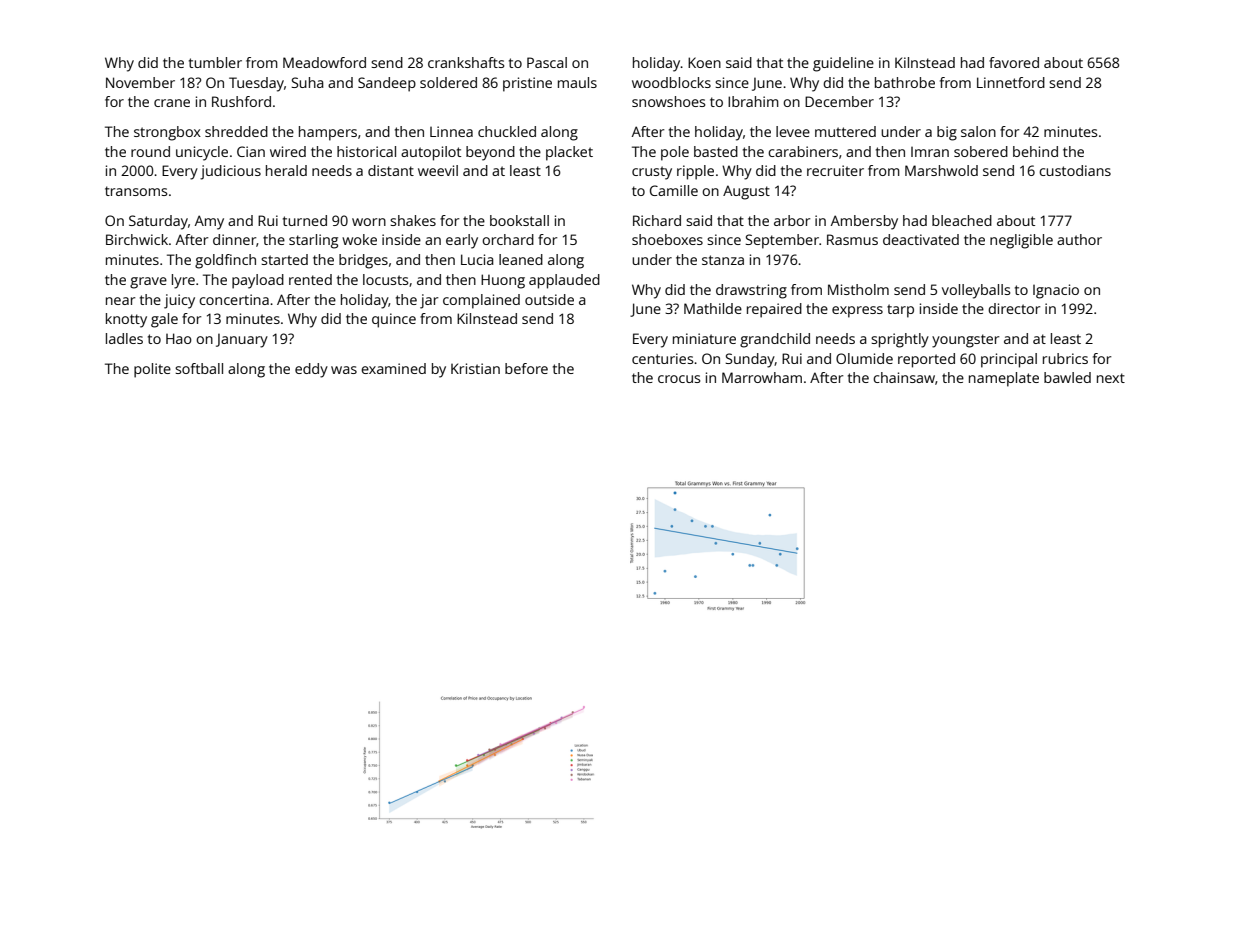  I want to click on deactivated, so click(921, 239).
